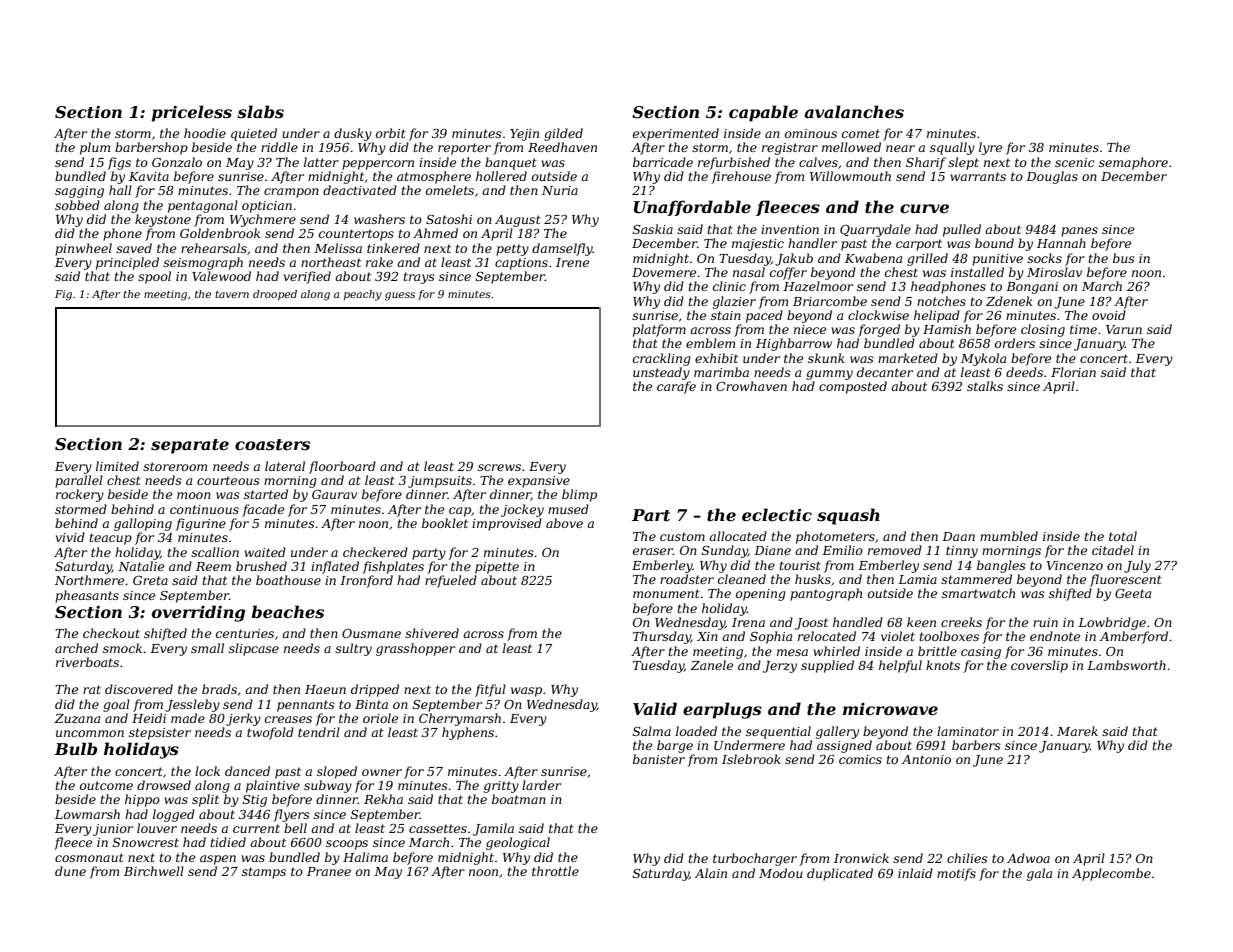  Describe the element at coordinates (360, 190) in the screenshot. I see `deactivated` at that location.
